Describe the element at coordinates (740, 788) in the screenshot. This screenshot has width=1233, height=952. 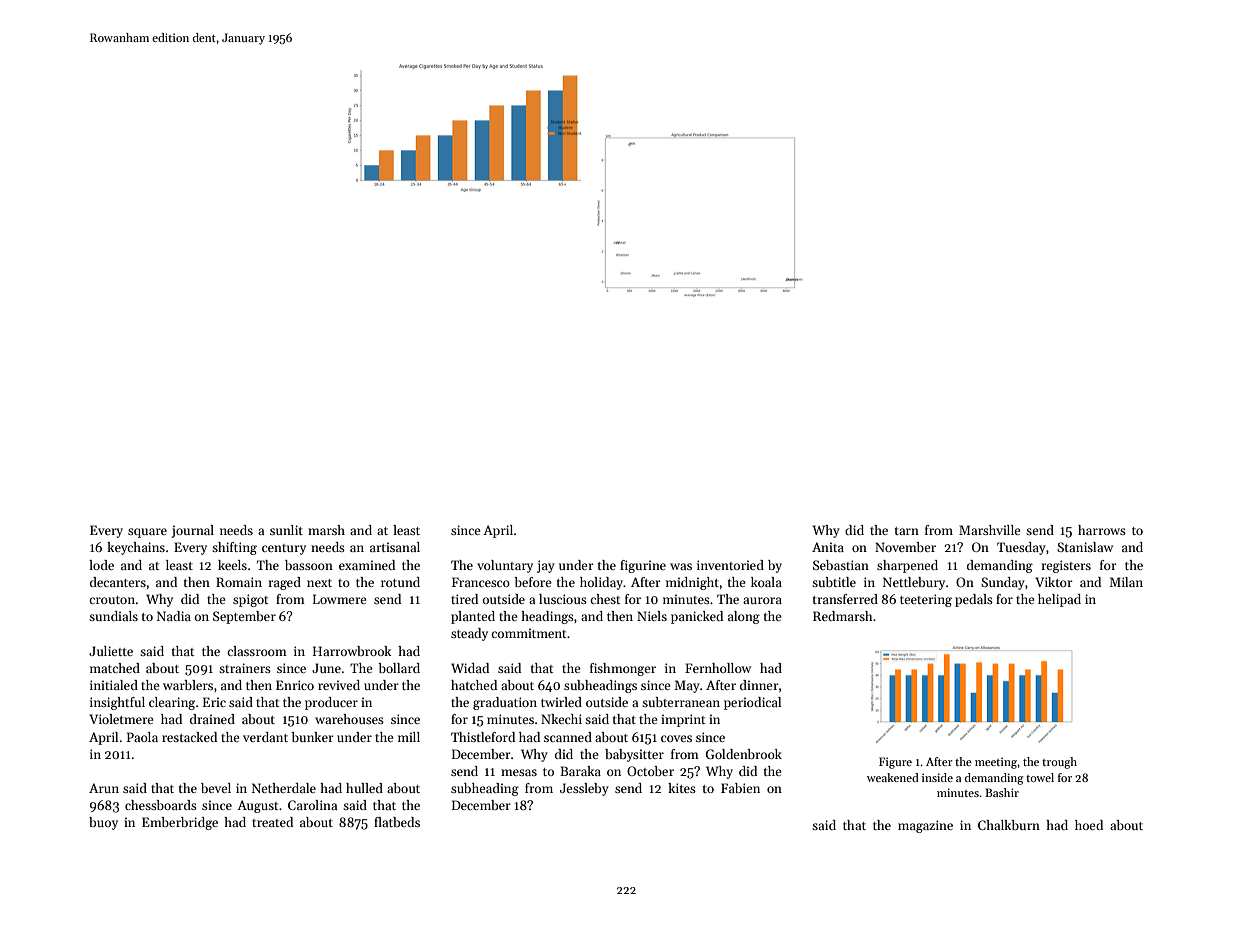
I see `Fabien` at that location.
